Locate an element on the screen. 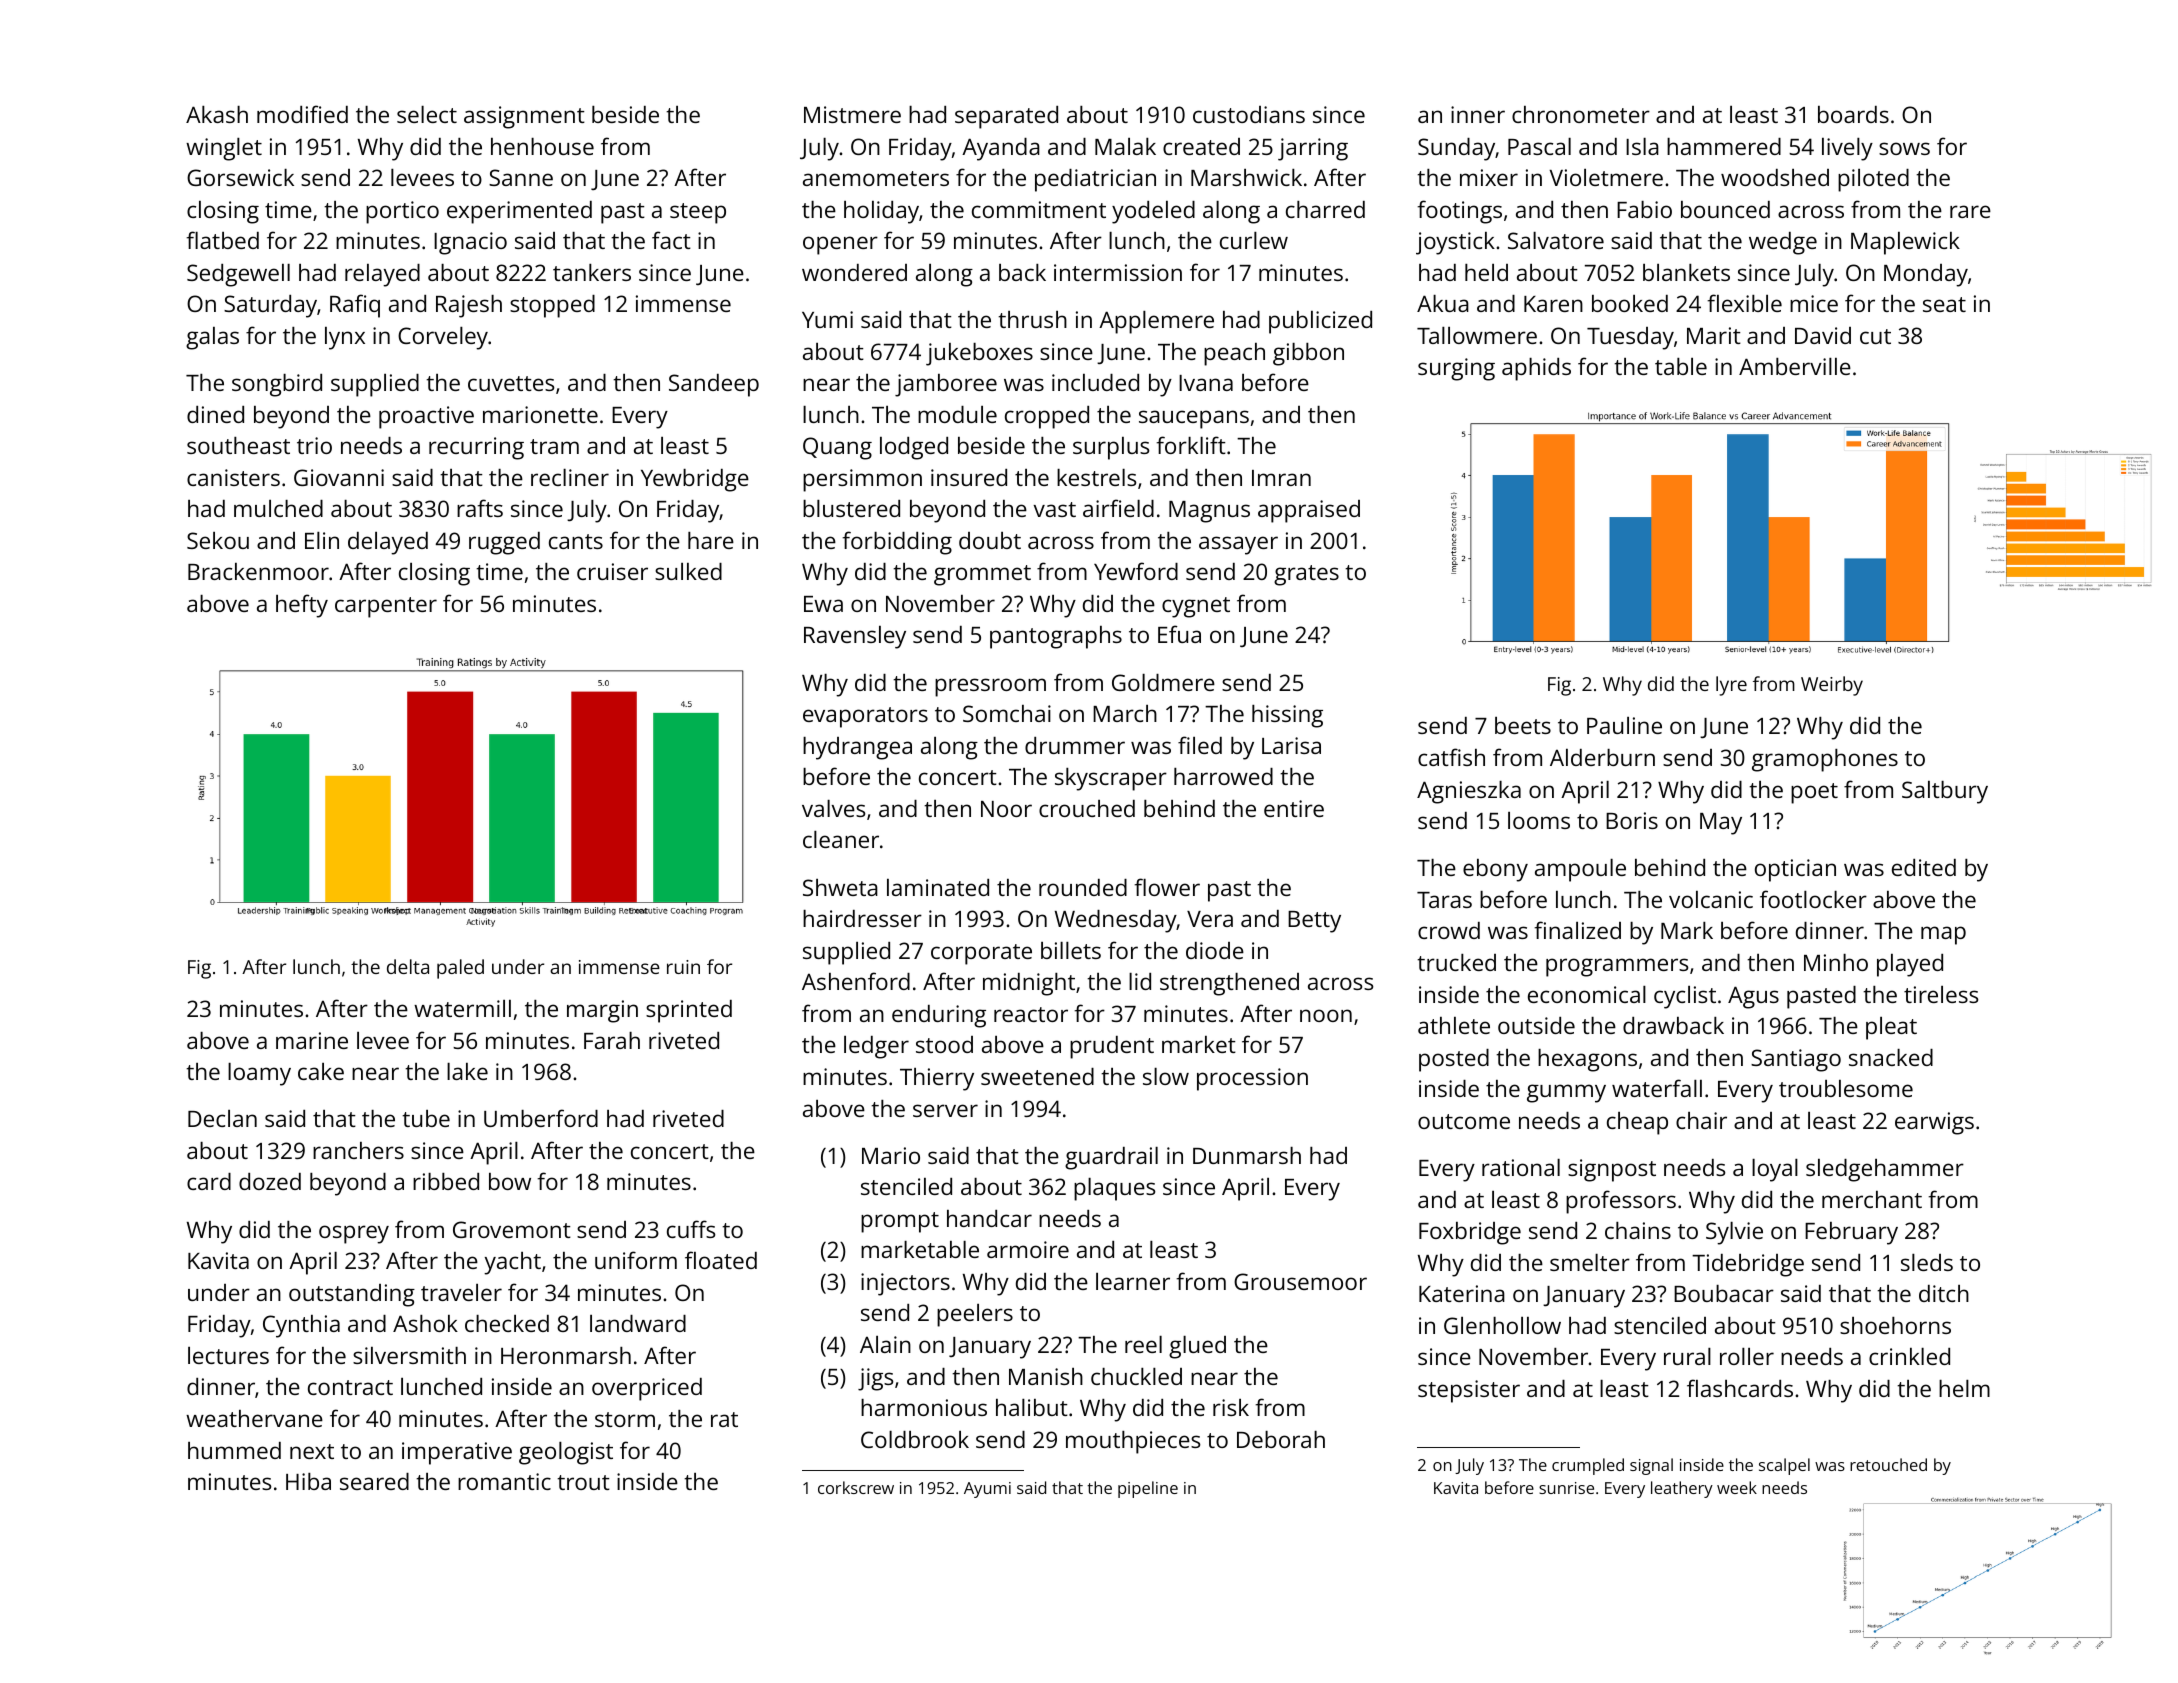 Image resolution: width=2178 pixels, height=1683 pixels. Magnus is located at coordinates (1209, 512).
